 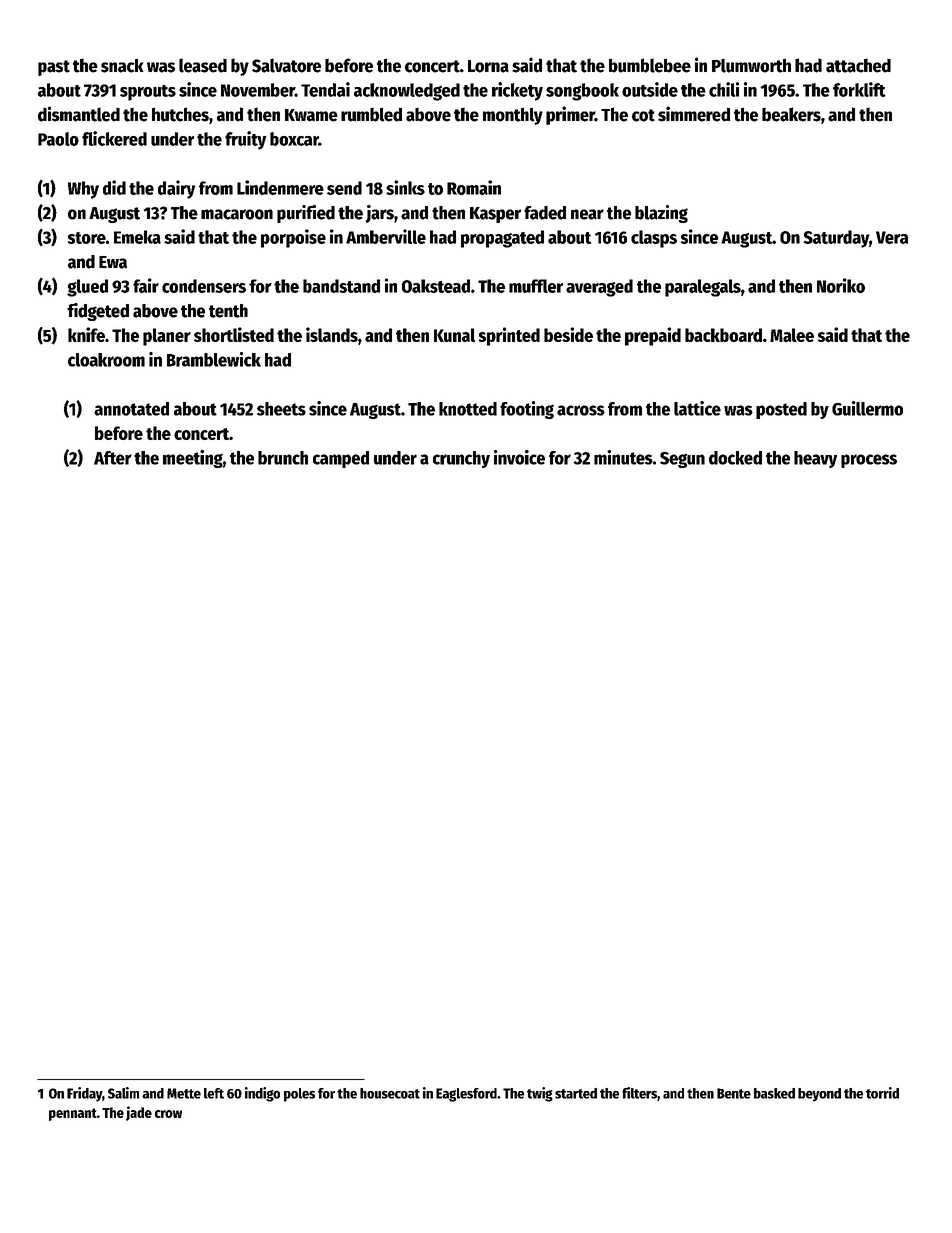 What do you see at coordinates (859, 89) in the document?
I see `forklift` at bounding box center [859, 89].
